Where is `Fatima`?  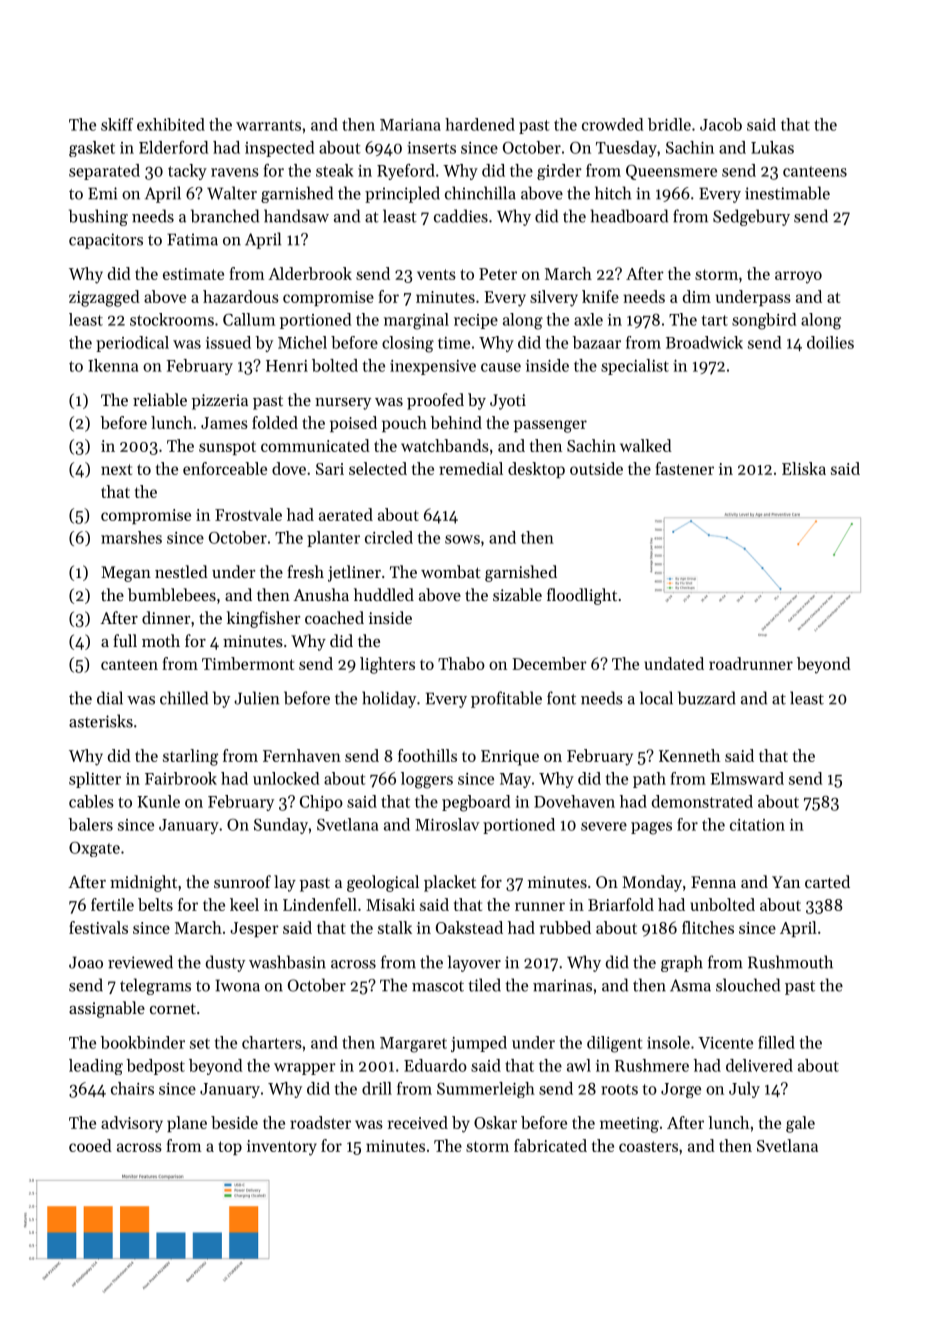
Fatima is located at coordinates (192, 239).
